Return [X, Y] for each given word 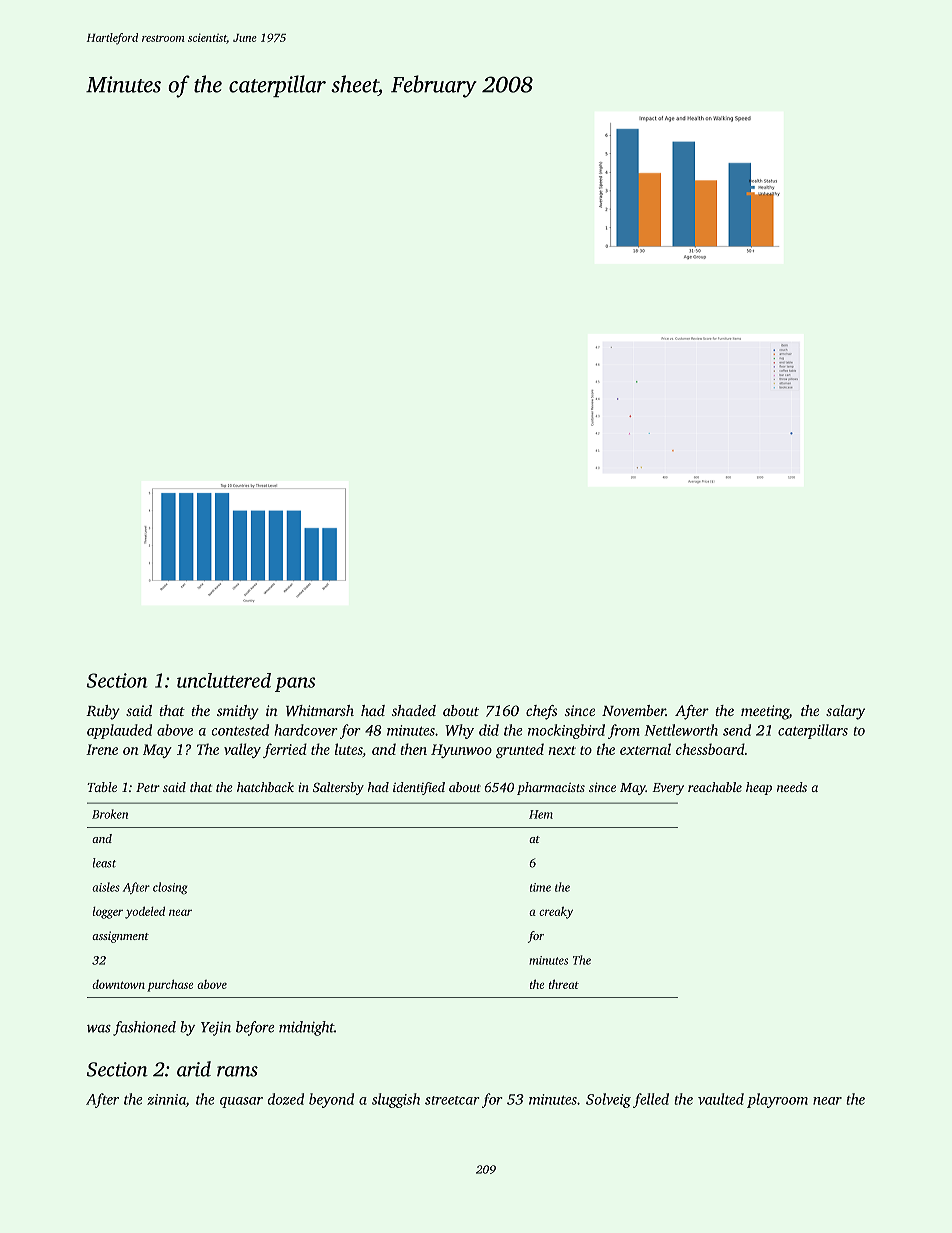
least [104, 863]
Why [459, 731]
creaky [556, 913]
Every [668, 789]
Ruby [103, 712]
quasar [241, 1102]
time [540, 887]
